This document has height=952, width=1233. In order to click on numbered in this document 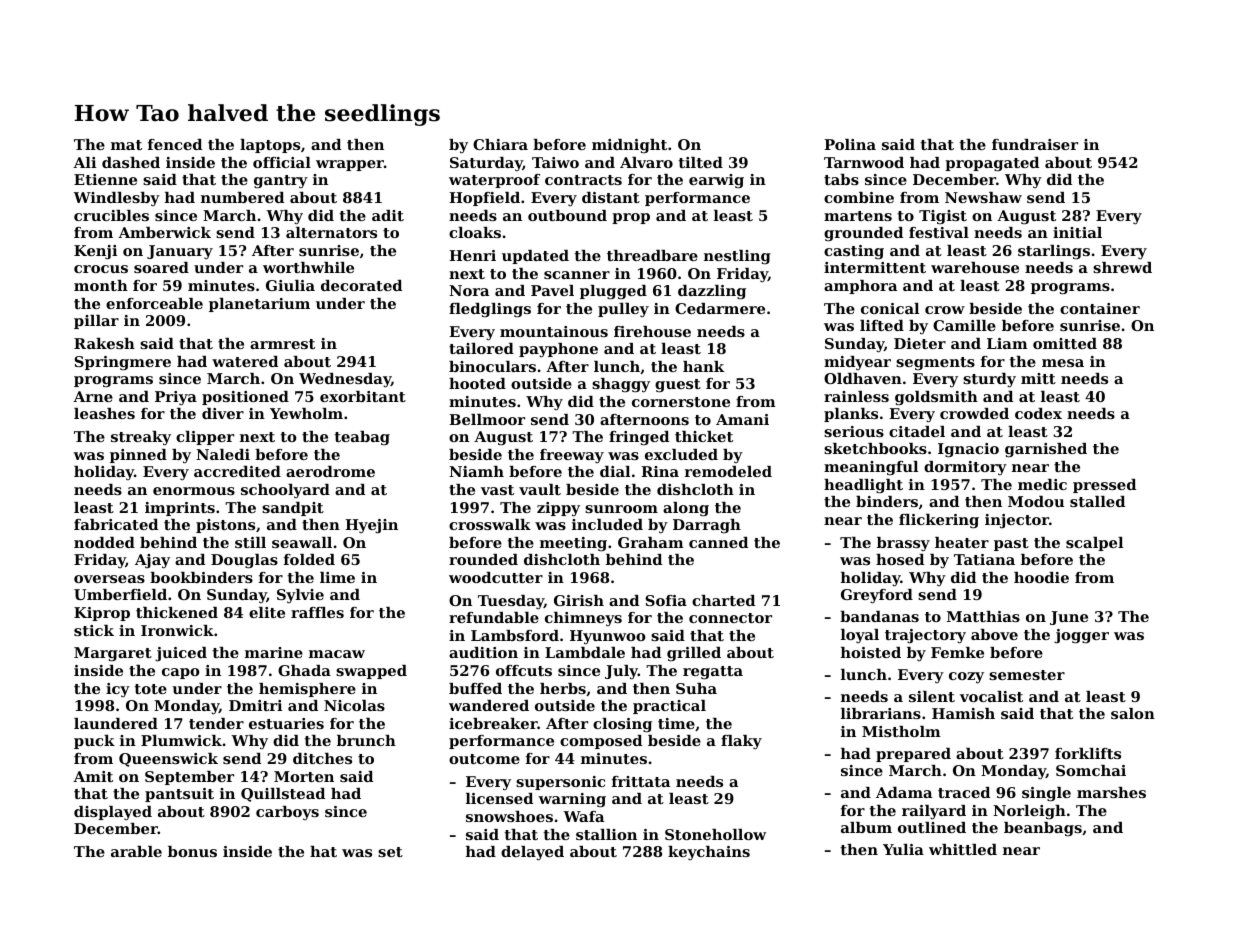, I will do `click(242, 197)`.
